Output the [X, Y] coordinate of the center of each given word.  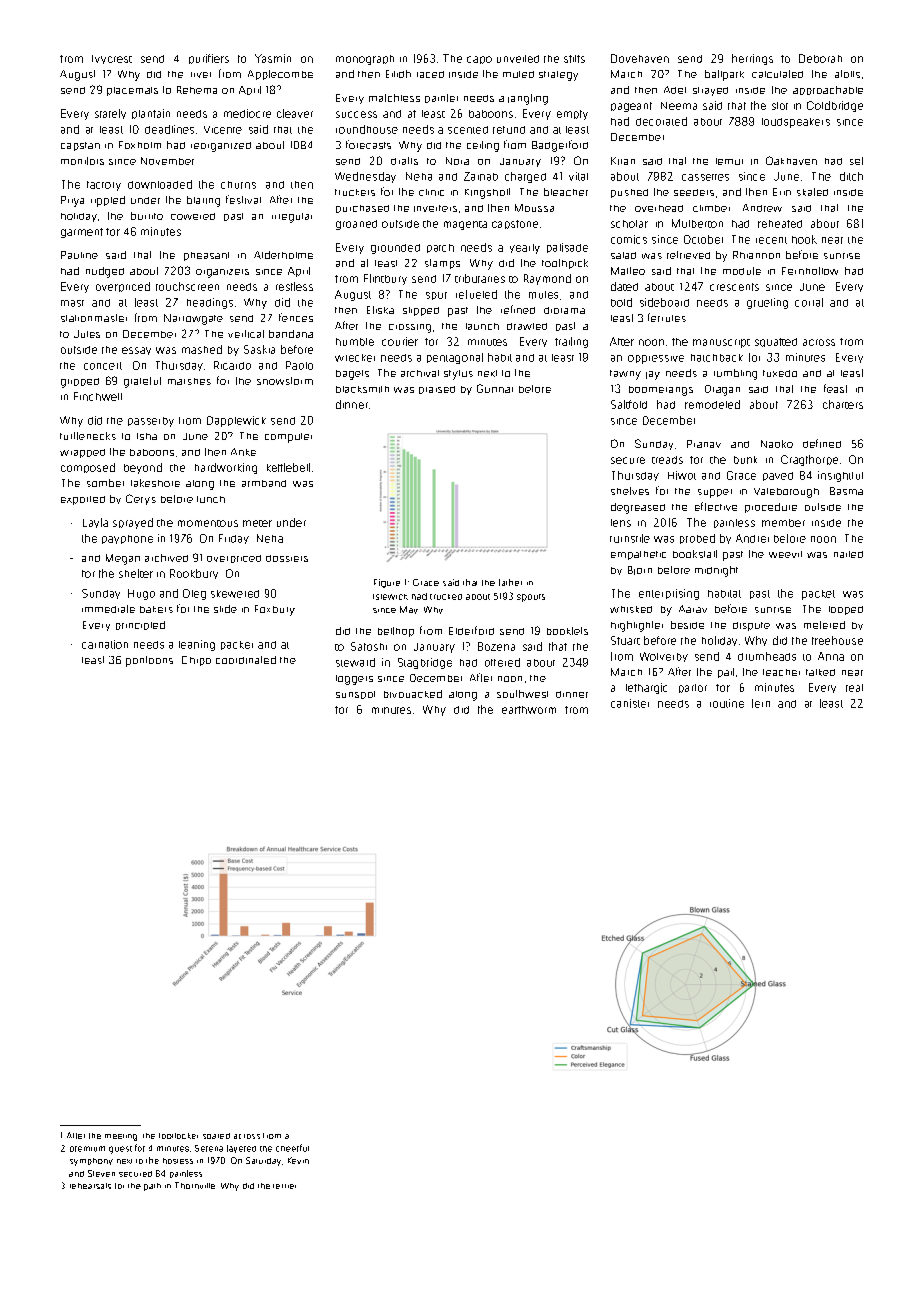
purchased [362, 209]
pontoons [149, 661]
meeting [121, 1137]
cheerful [292, 1148]
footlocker [178, 1136]
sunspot [355, 695]
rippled [108, 201]
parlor [693, 688]
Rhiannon [756, 255]
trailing [571, 342]
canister [630, 703]
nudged [105, 272]
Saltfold [629, 404]
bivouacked [413, 694]
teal [854, 688]
